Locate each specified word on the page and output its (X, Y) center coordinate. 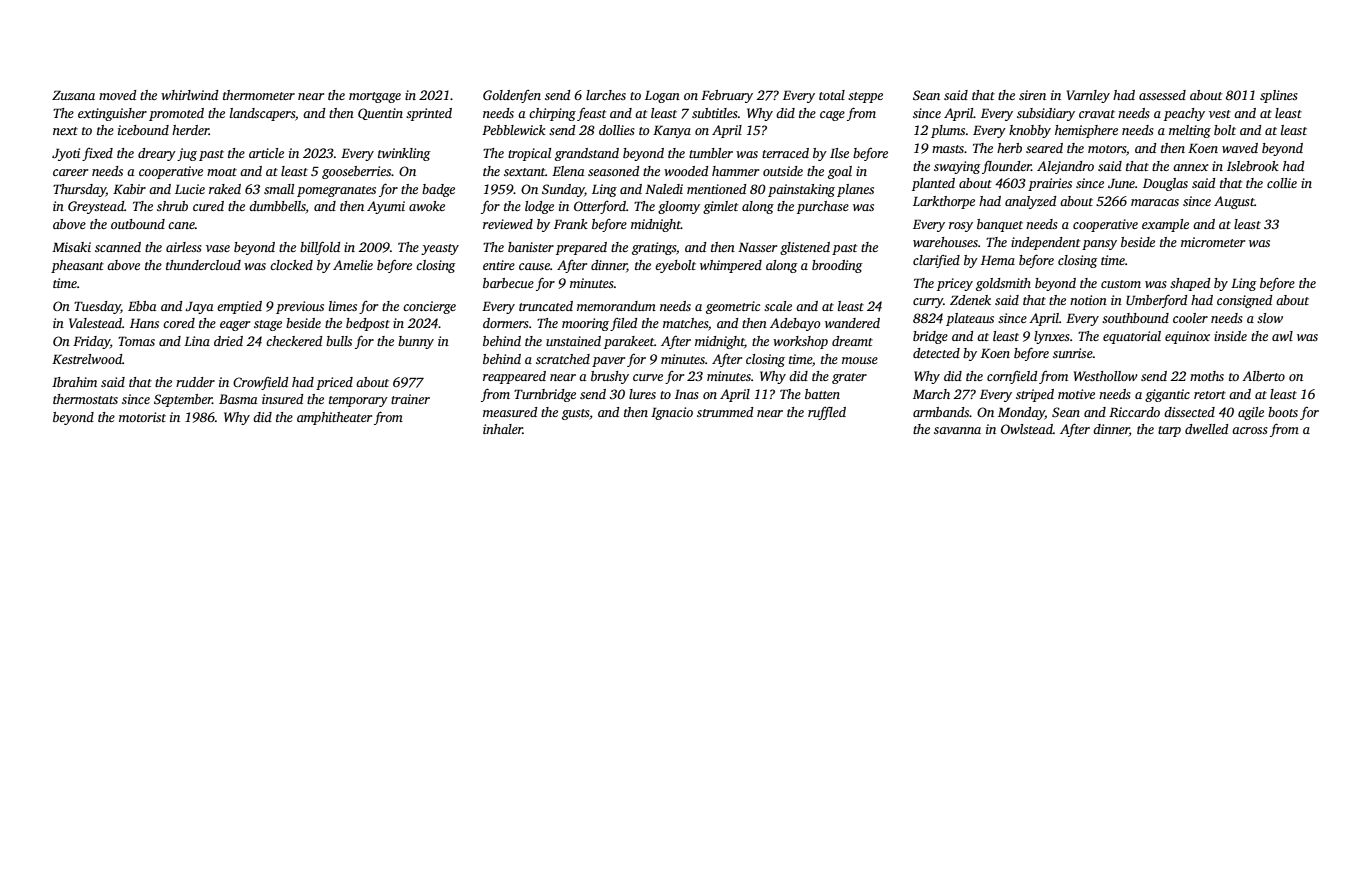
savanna (957, 430)
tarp (1169, 431)
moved (117, 95)
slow (1270, 318)
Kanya (672, 131)
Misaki (71, 247)
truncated (546, 306)
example (1165, 225)
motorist (142, 417)
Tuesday (97, 307)
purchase (823, 207)
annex (1191, 167)
